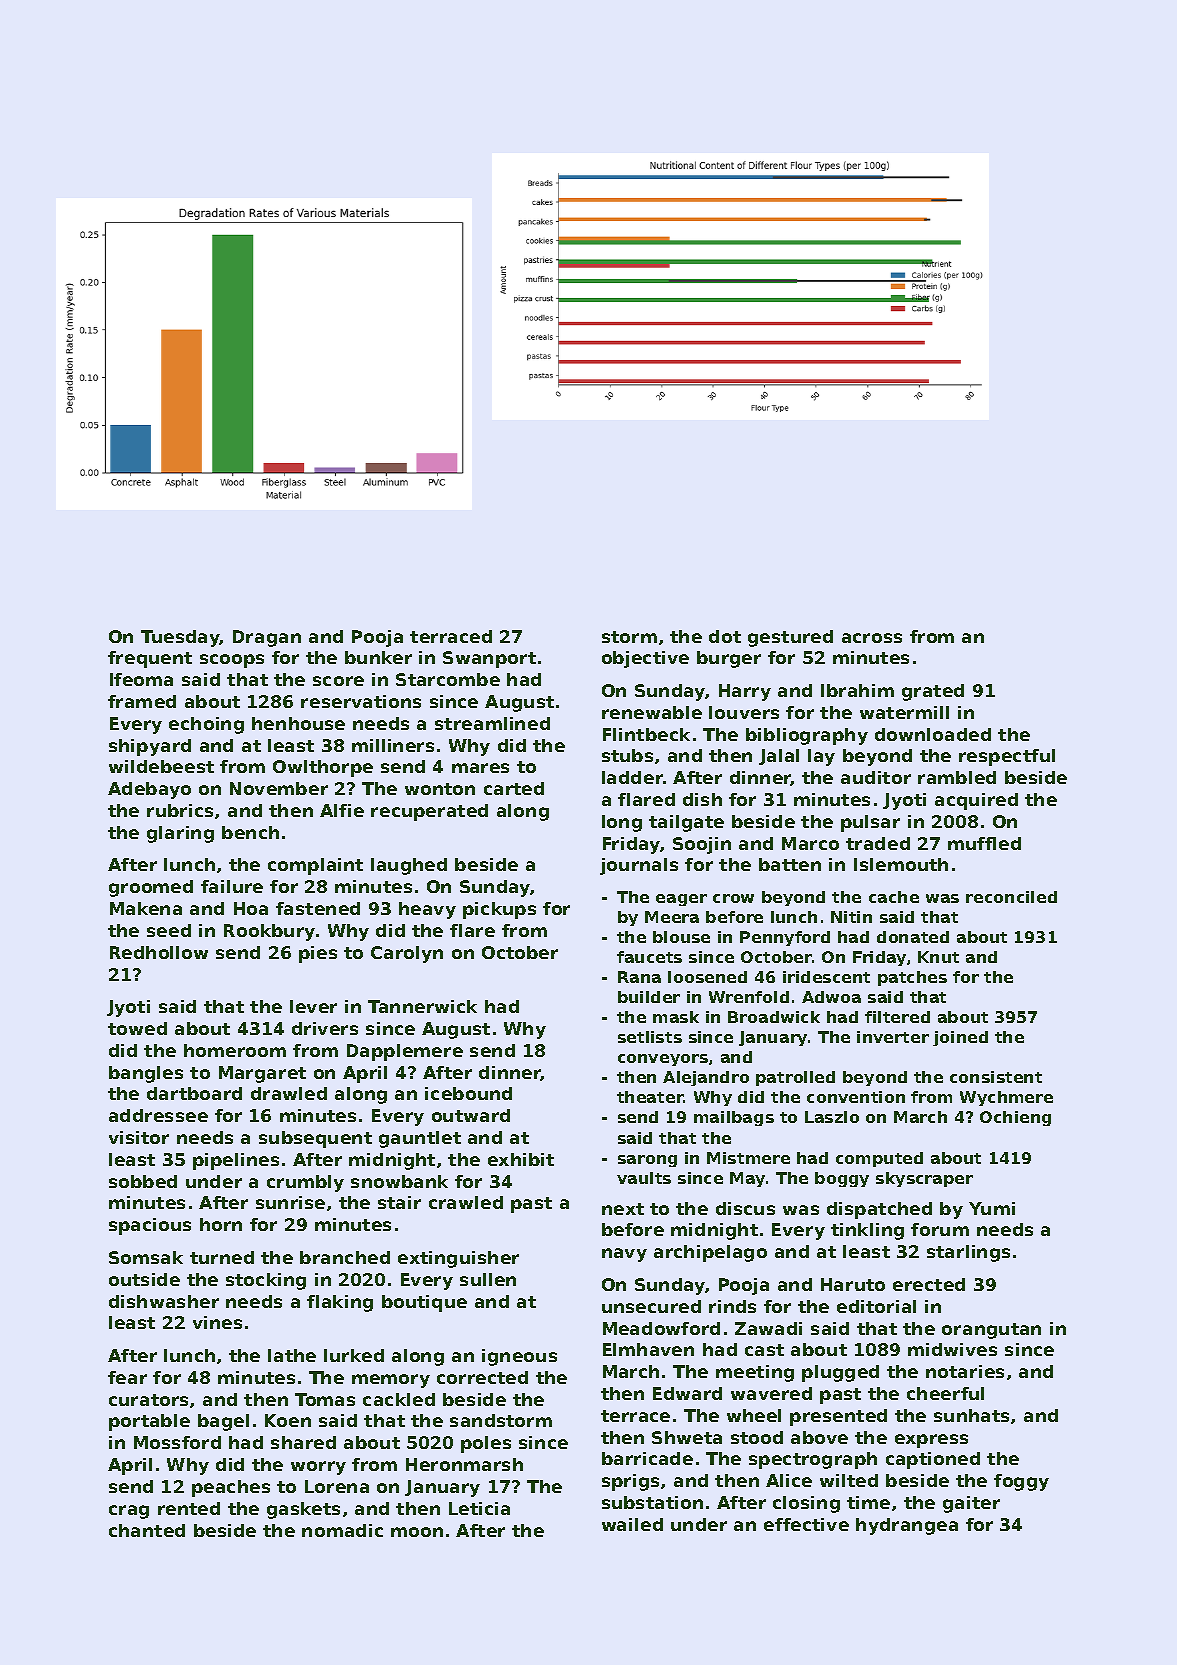 The height and width of the image is (1665, 1177). Describe the element at coordinates (644, 1178) in the image. I see `vaults` at that location.
